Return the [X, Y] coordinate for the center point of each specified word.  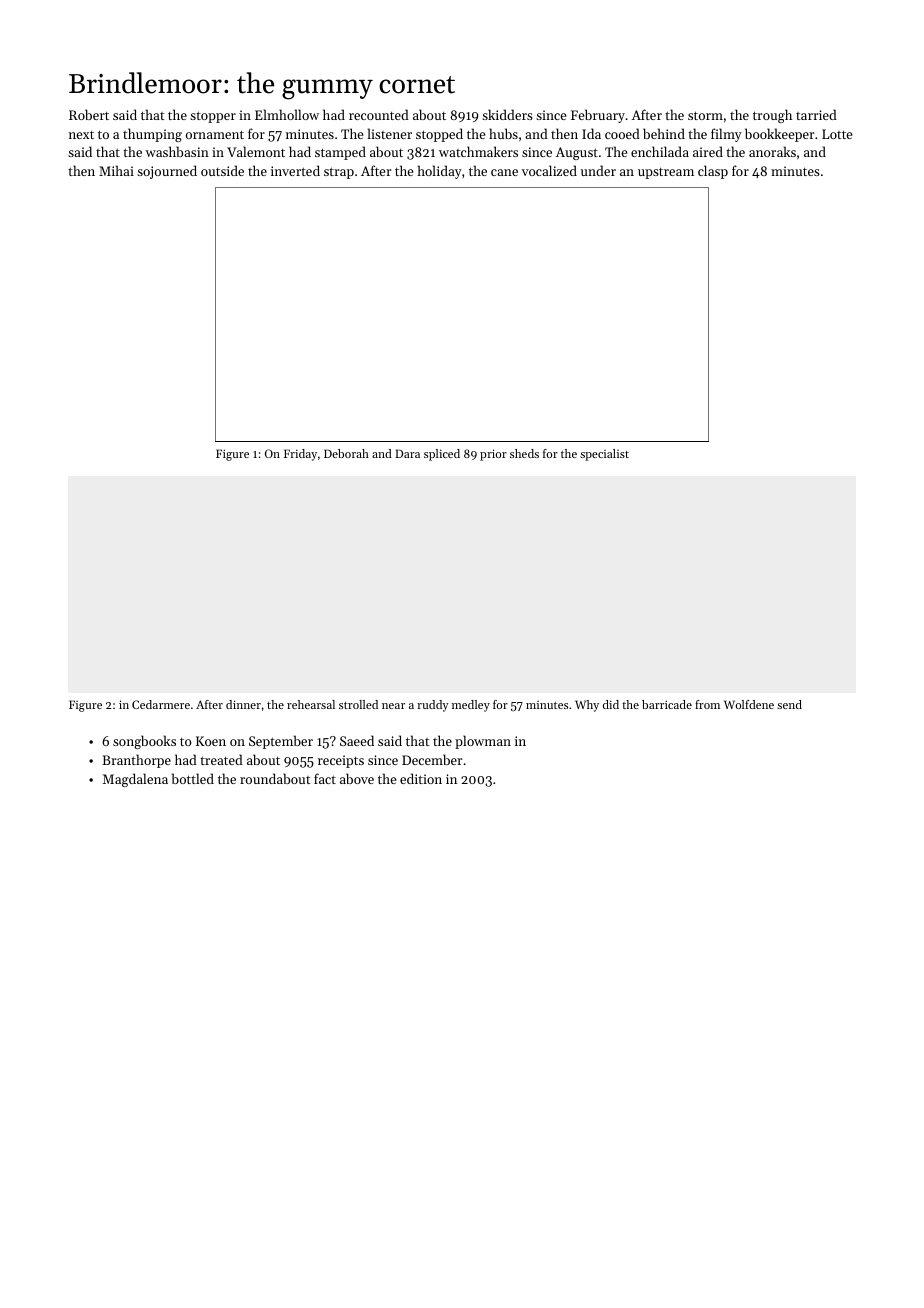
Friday [300, 455]
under [598, 170]
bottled [193, 778]
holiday [440, 172]
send [789, 704]
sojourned [167, 172]
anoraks [772, 151]
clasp [713, 172]
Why [587, 706]
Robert [89, 114]
